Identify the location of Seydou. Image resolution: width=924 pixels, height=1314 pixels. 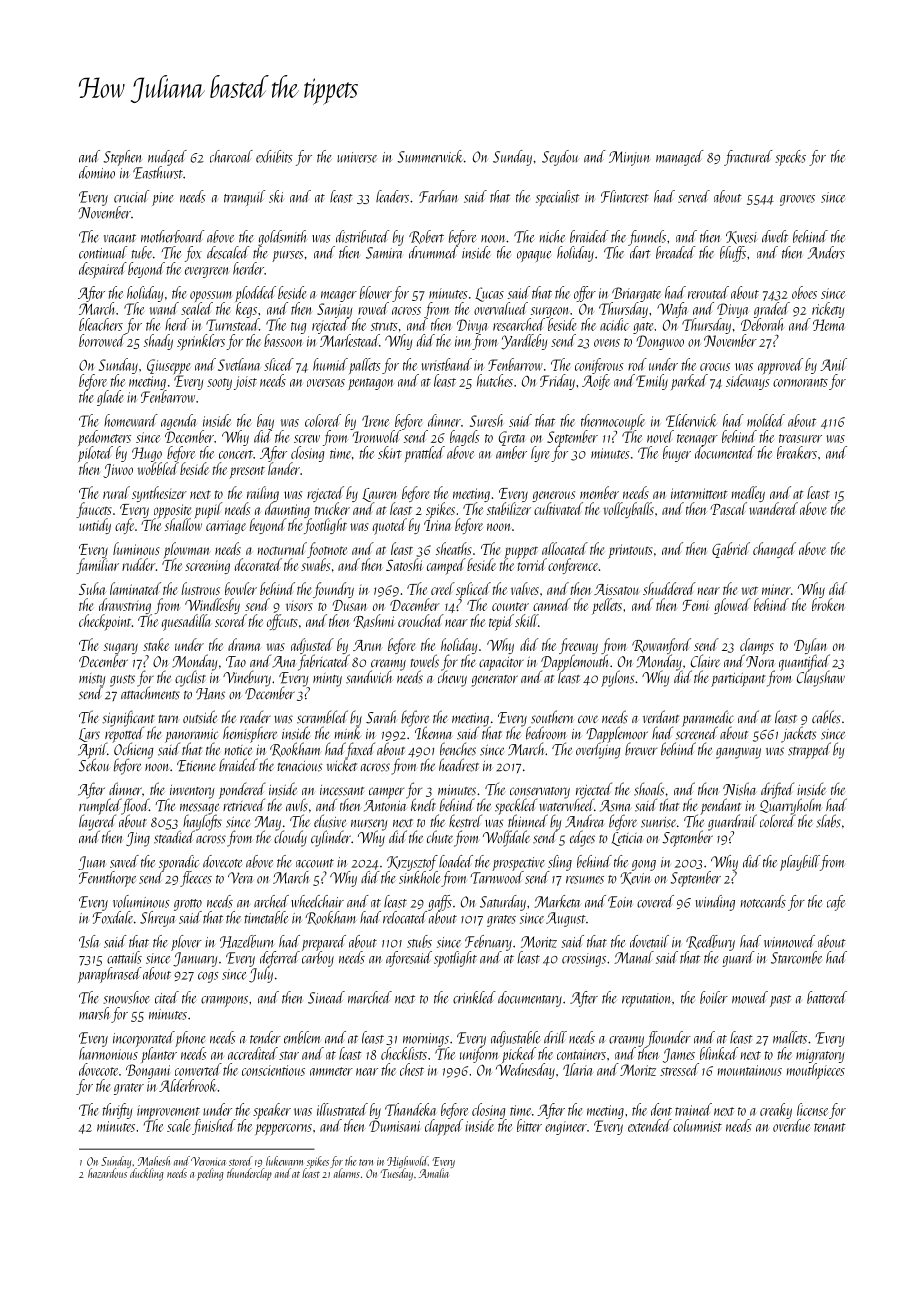
(560, 158).
